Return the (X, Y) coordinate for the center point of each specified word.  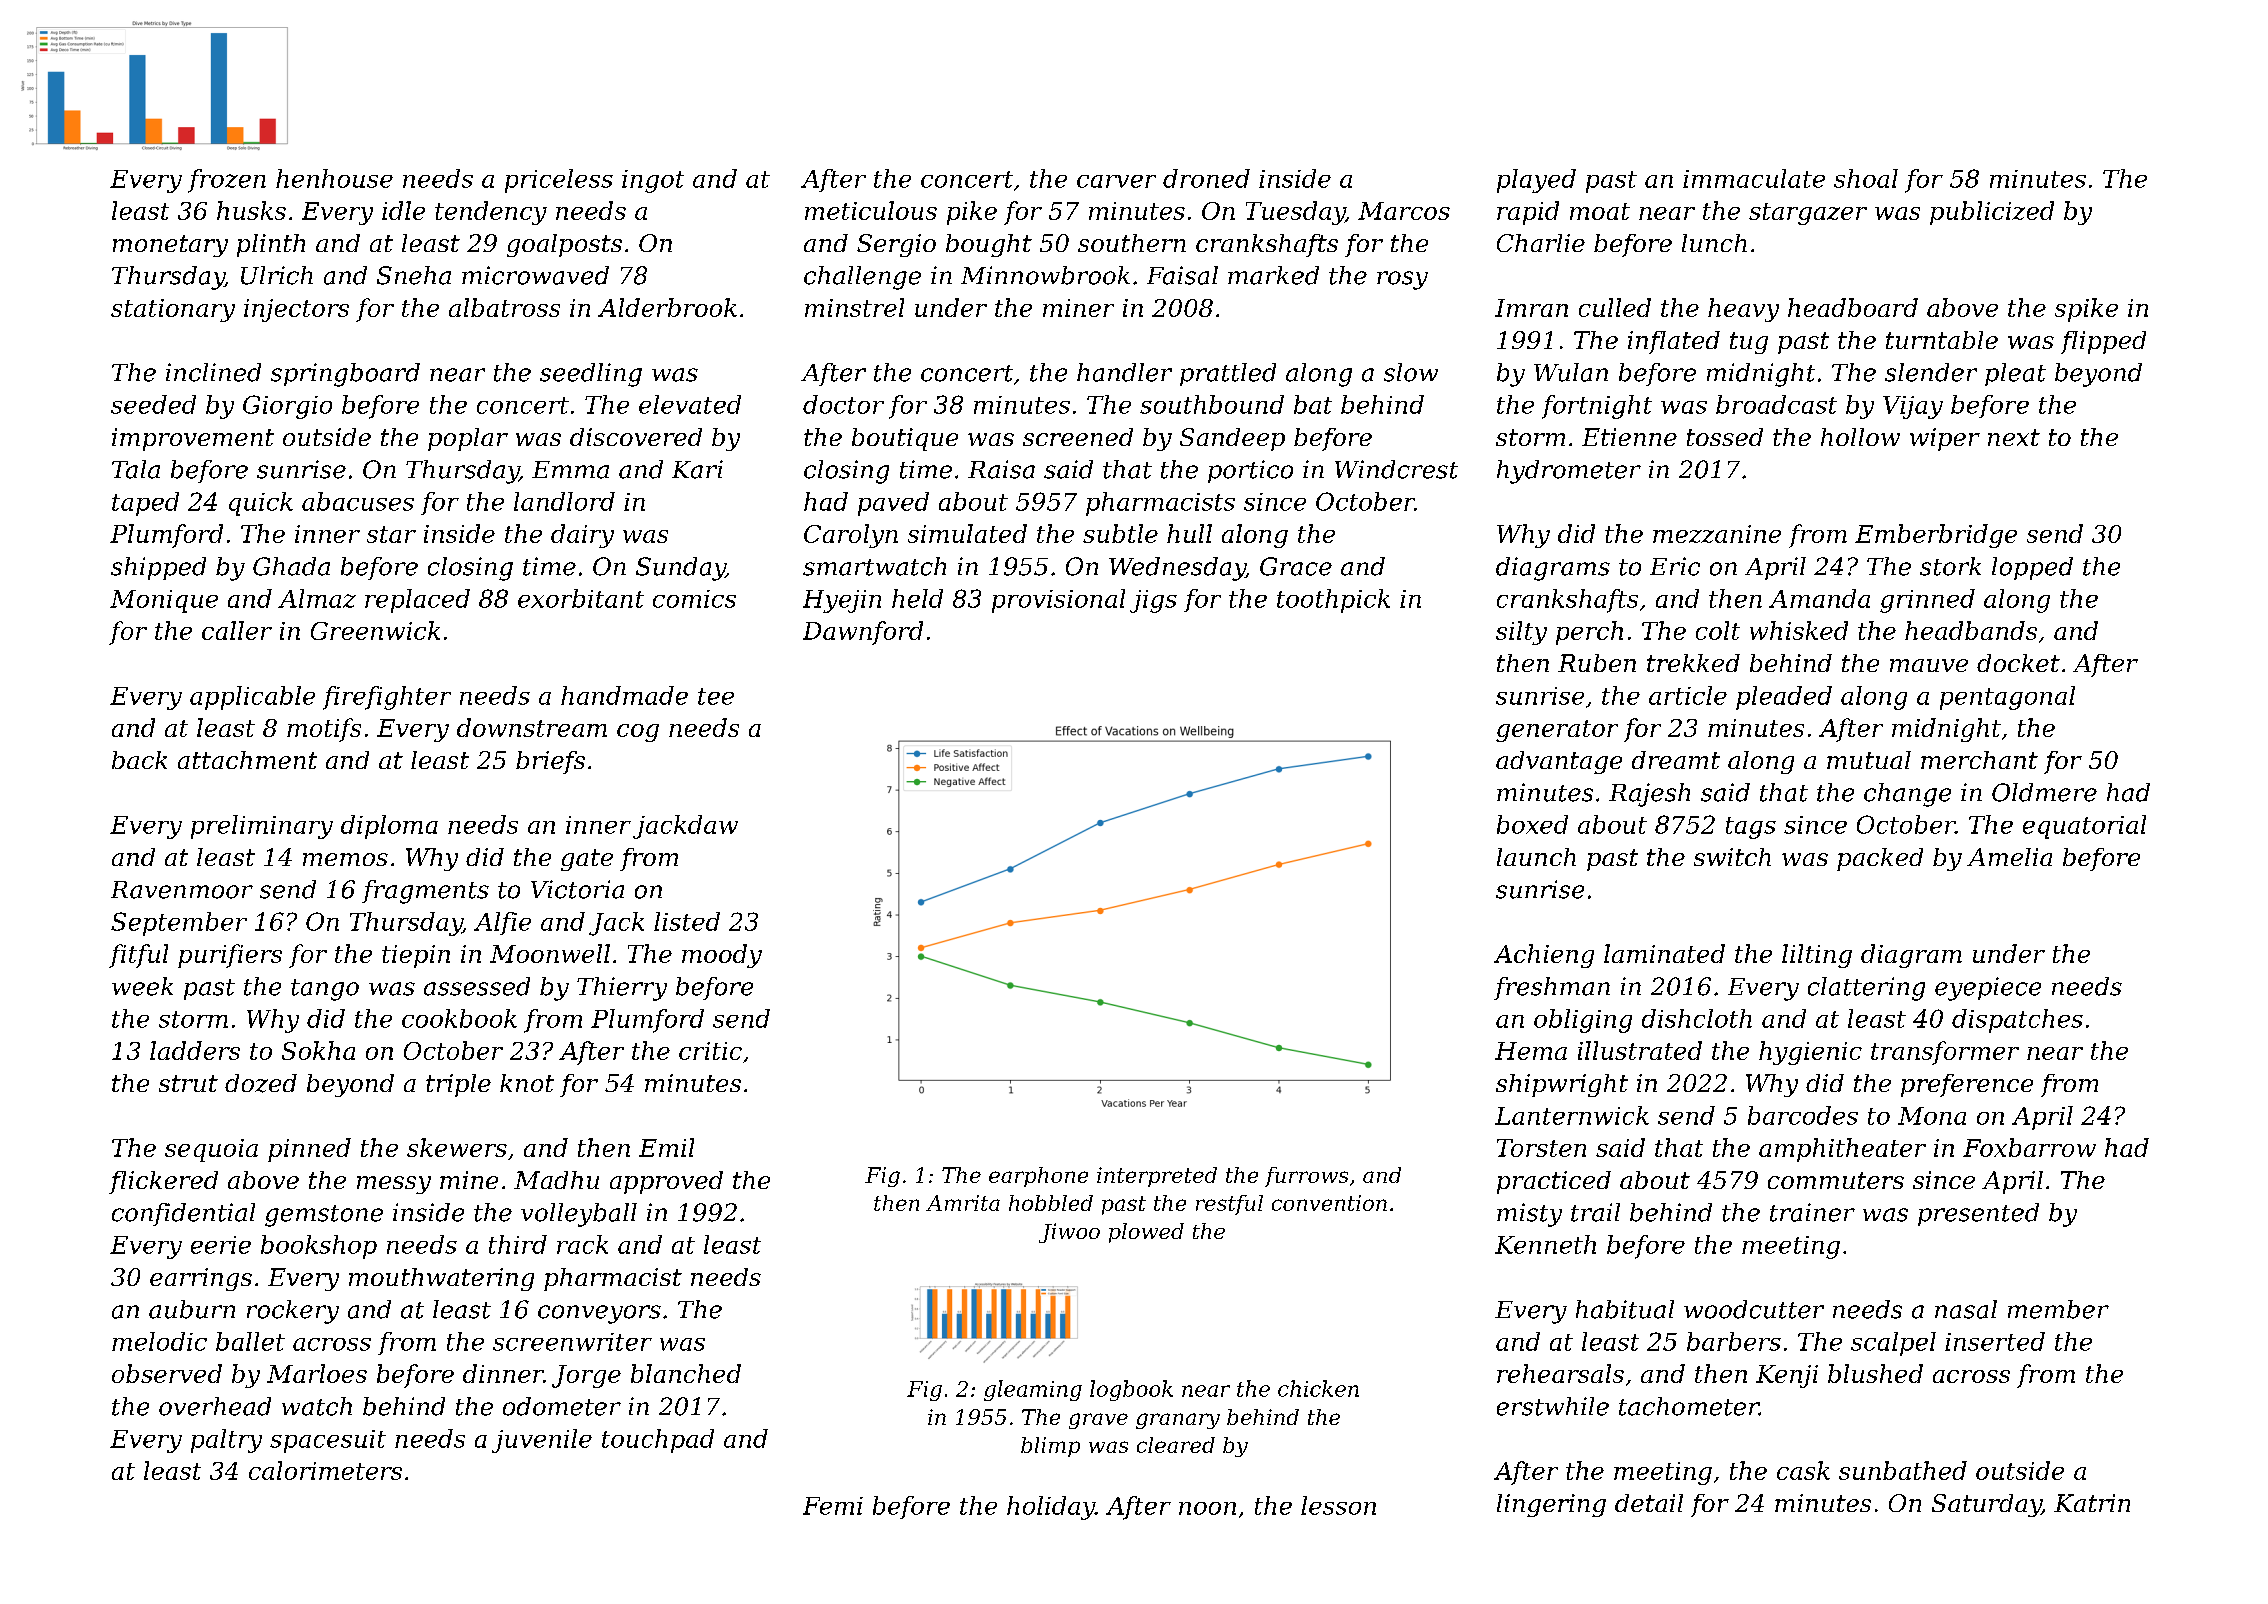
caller (237, 630)
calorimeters (325, 1470)
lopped (2032, 568)
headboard (1853, 307)
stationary (173, 310)
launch (1536, 857)
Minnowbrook (1045, 275)
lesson (1338, 1505)
